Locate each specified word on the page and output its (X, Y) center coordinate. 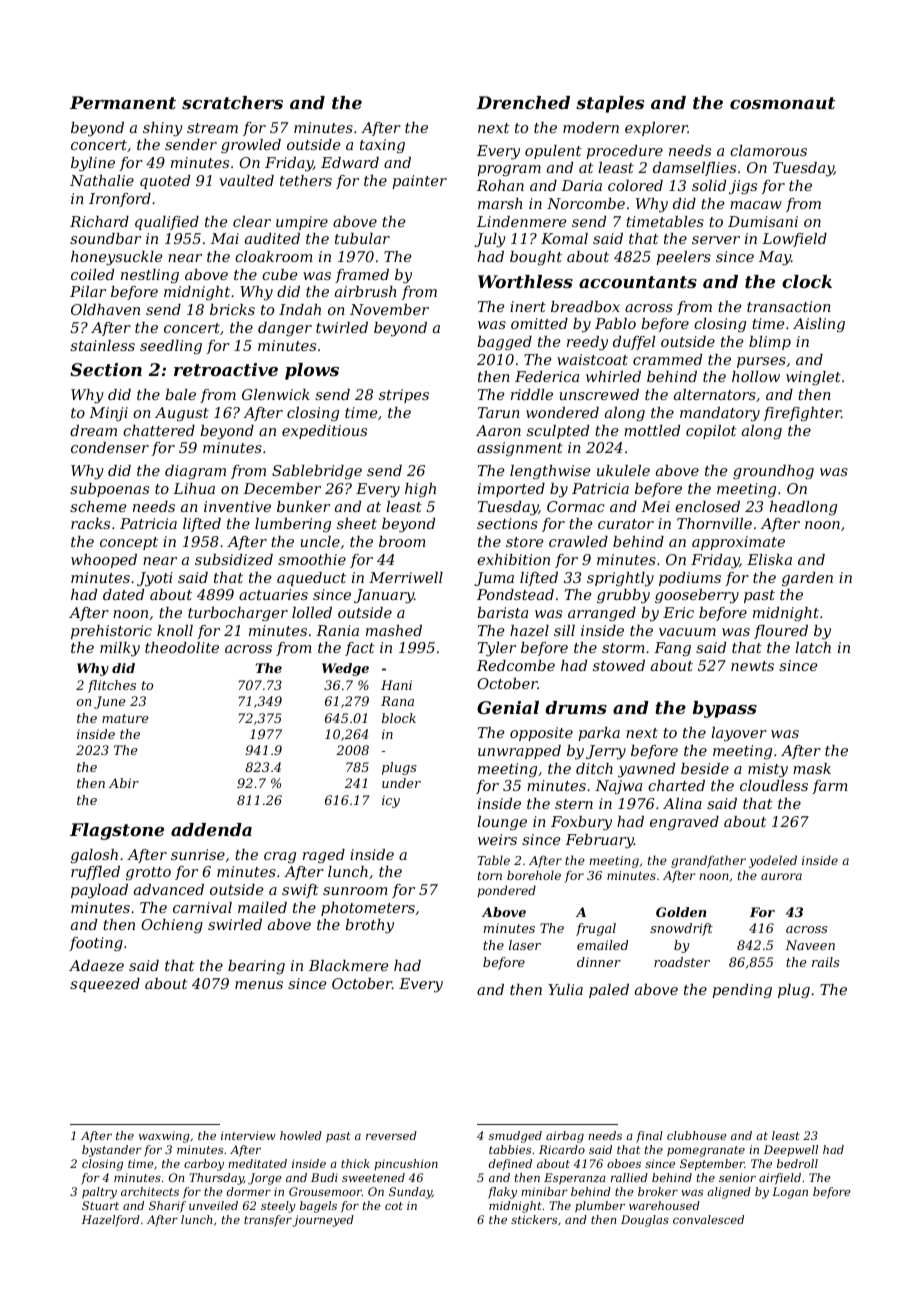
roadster (682, 962)
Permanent (123, 102)
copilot (711, 432)
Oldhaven (105, 309)
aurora (781, 876)
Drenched (523, 102)
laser (525, 945)
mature (125, 718)
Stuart (100, 1205)
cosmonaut (782, 103)
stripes (404, 396)
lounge (502, 823)
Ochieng (172, 926)
